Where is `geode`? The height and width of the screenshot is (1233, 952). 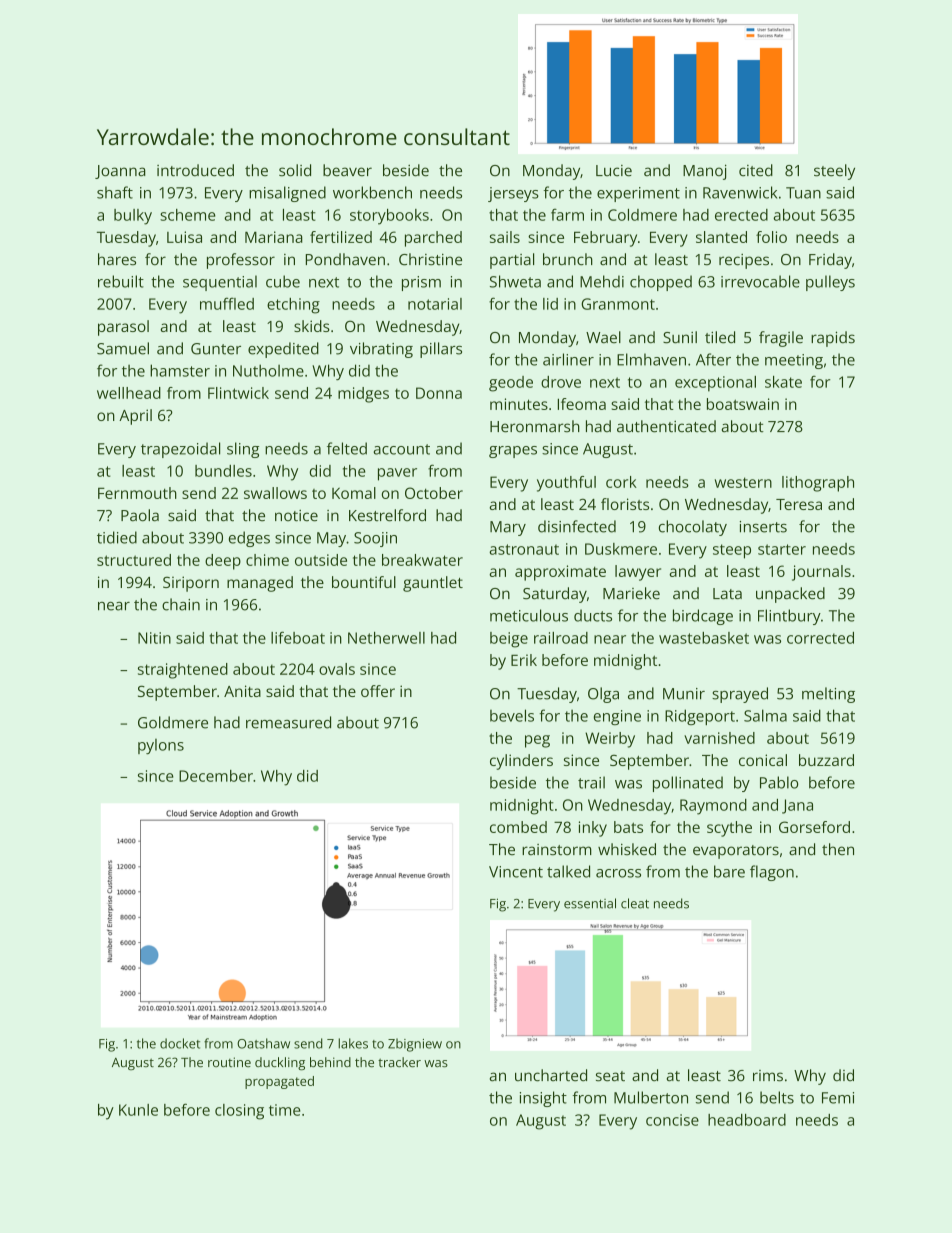
geode is located at coordinates (511, 384).
